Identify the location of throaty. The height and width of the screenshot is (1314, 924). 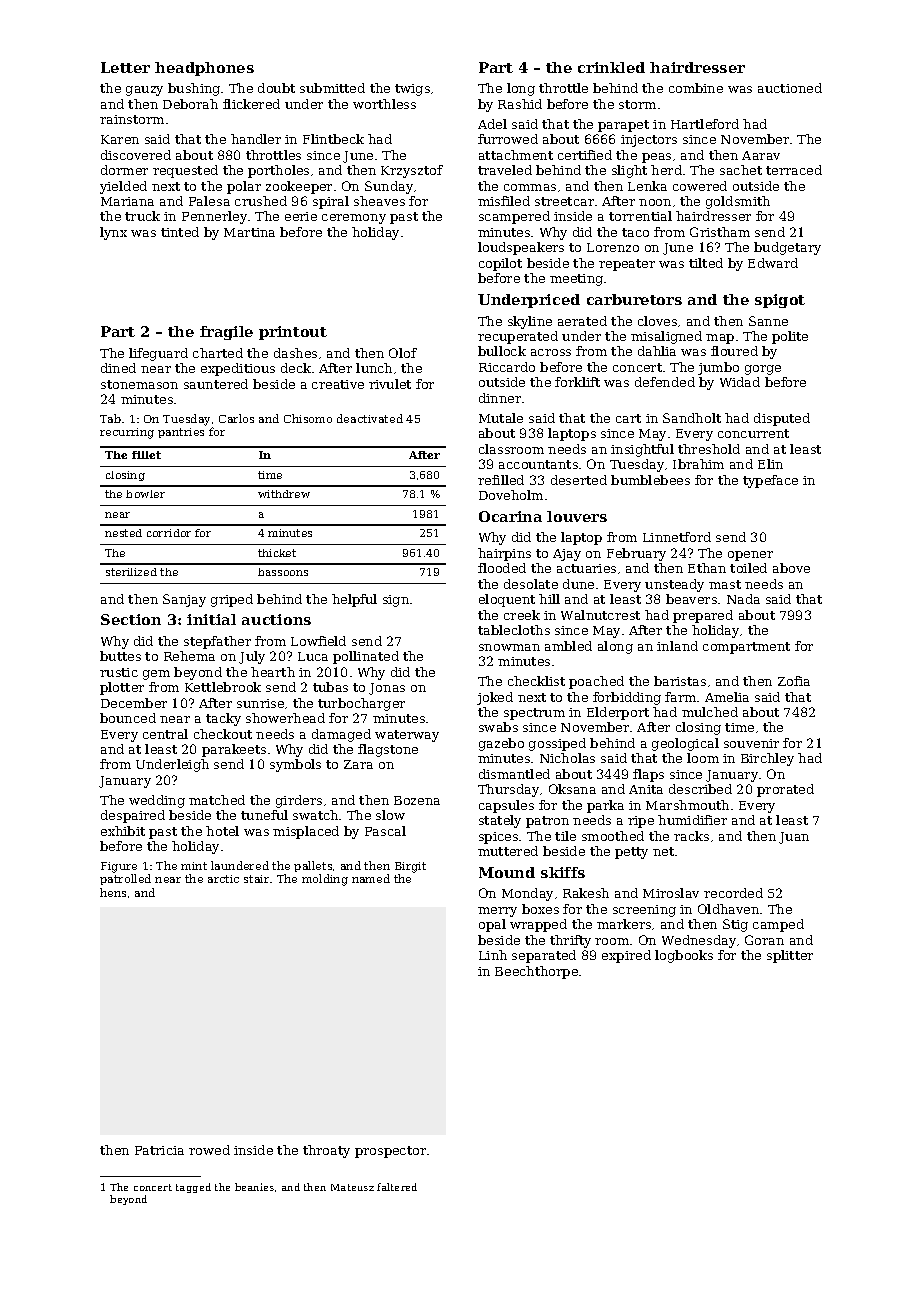
(326, 1151).
